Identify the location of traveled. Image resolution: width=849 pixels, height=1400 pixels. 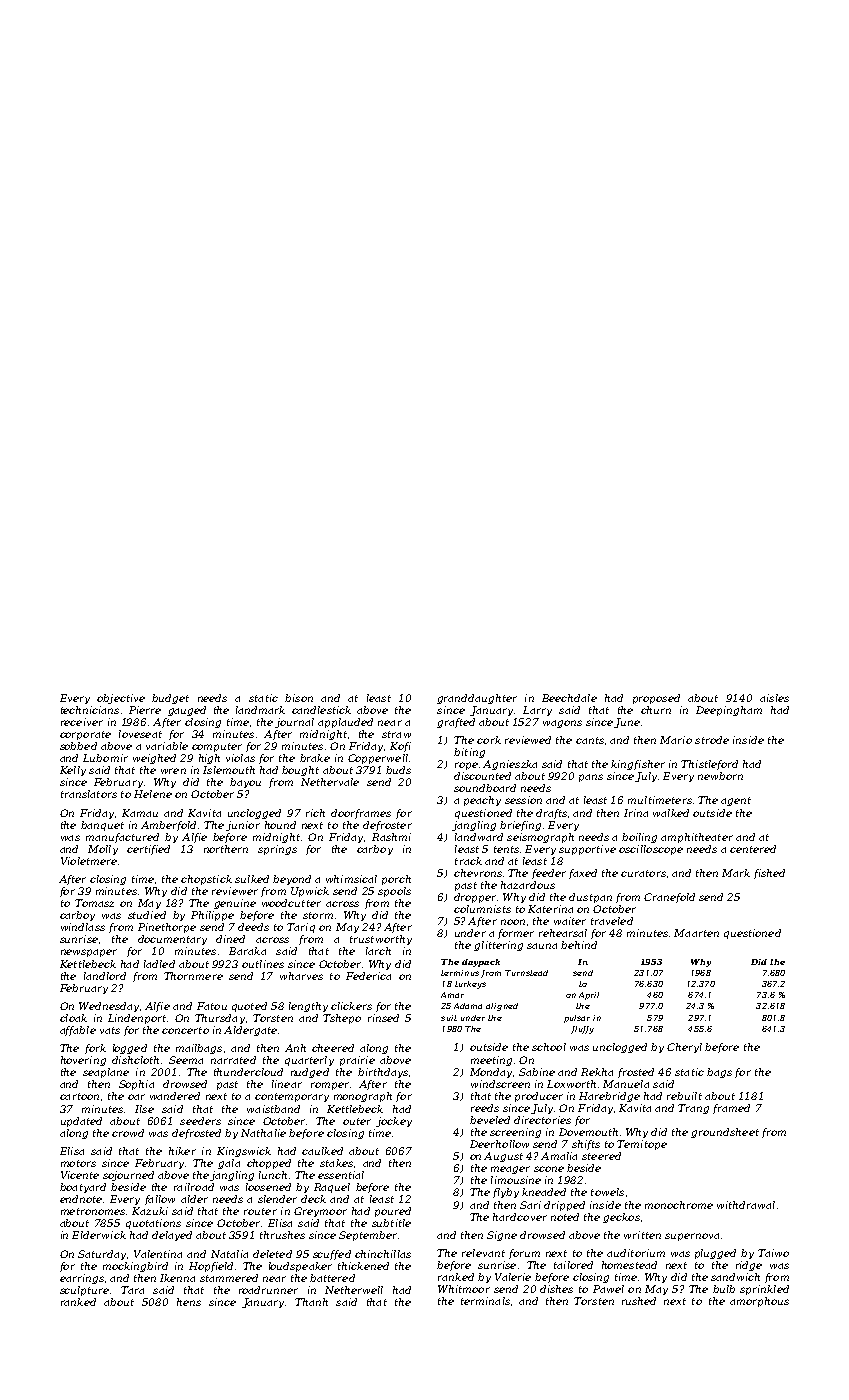
(612, 921).
